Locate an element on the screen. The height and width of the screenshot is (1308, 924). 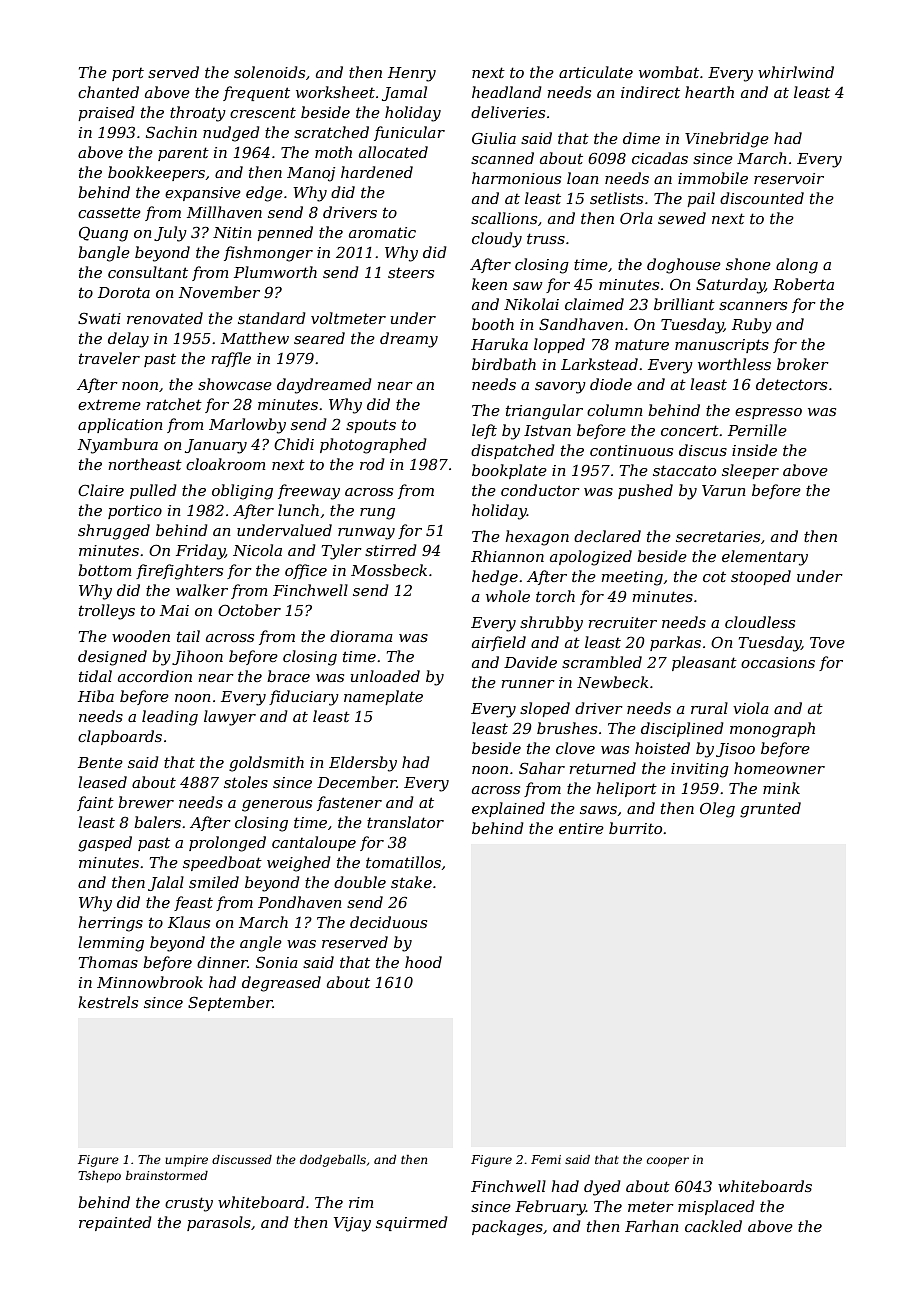
stake is located at coordinates (411, 882).
